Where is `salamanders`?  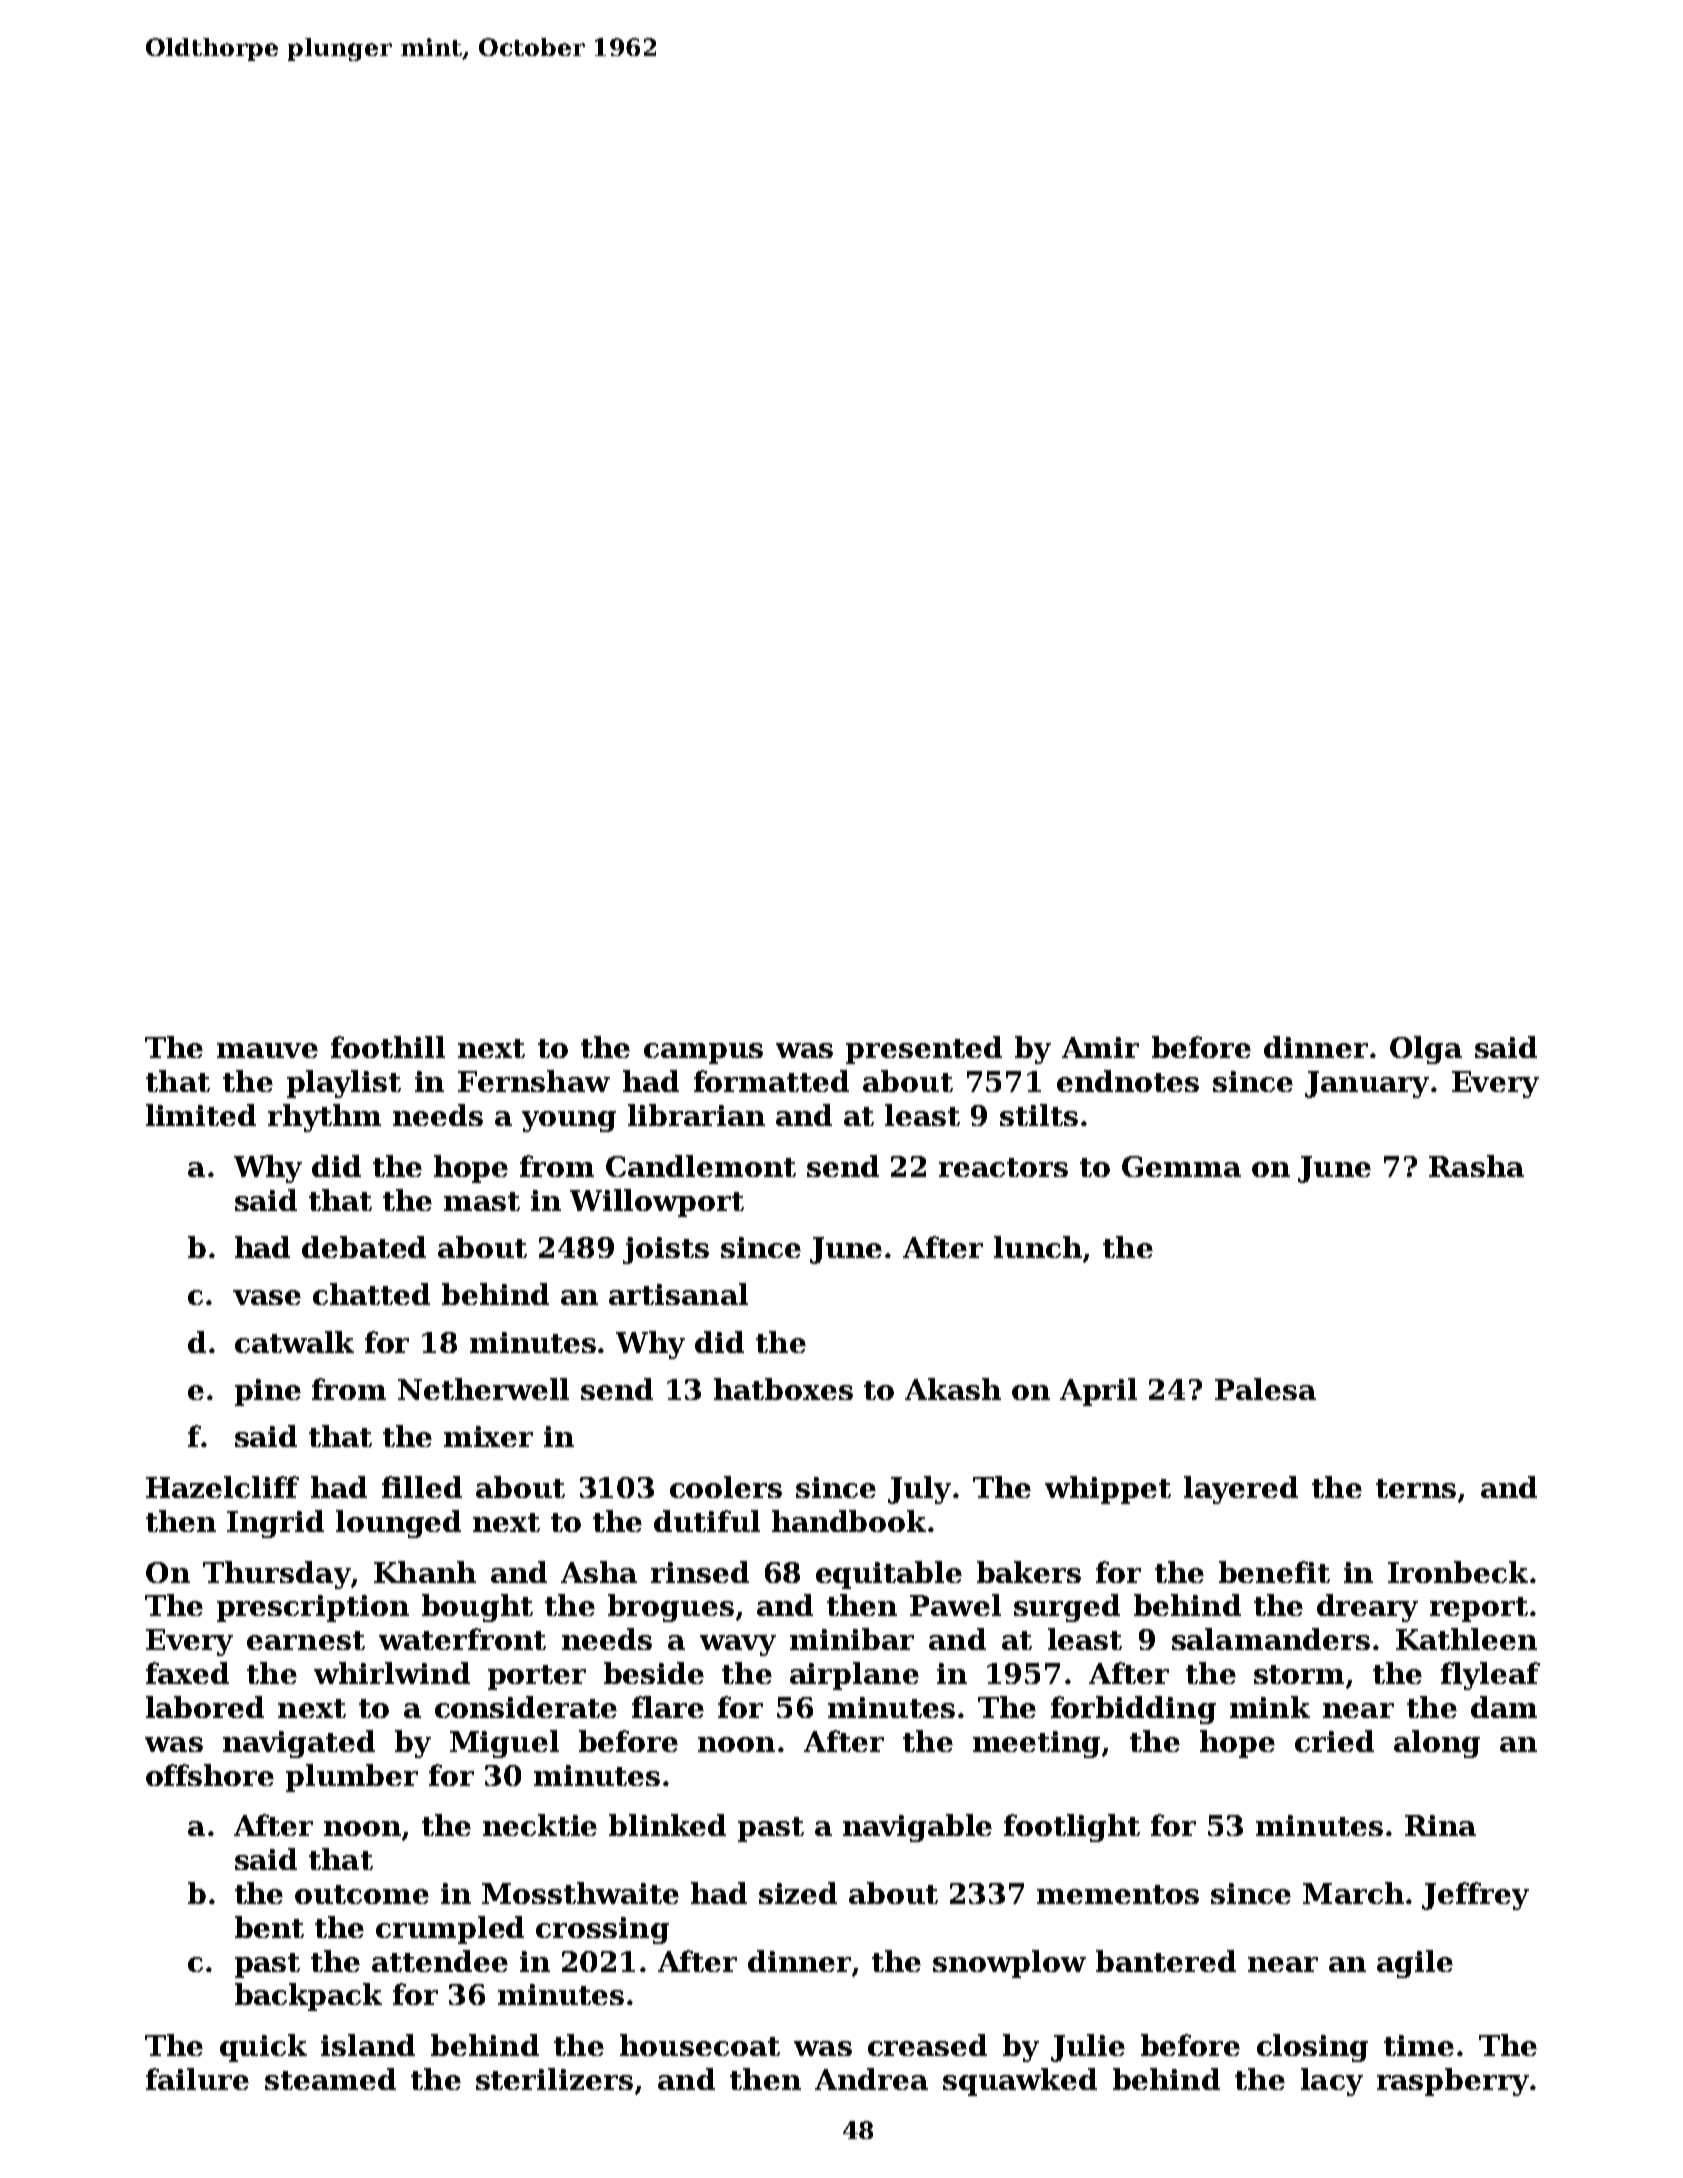
salamanders is located at coordinates (1271, 1639).
